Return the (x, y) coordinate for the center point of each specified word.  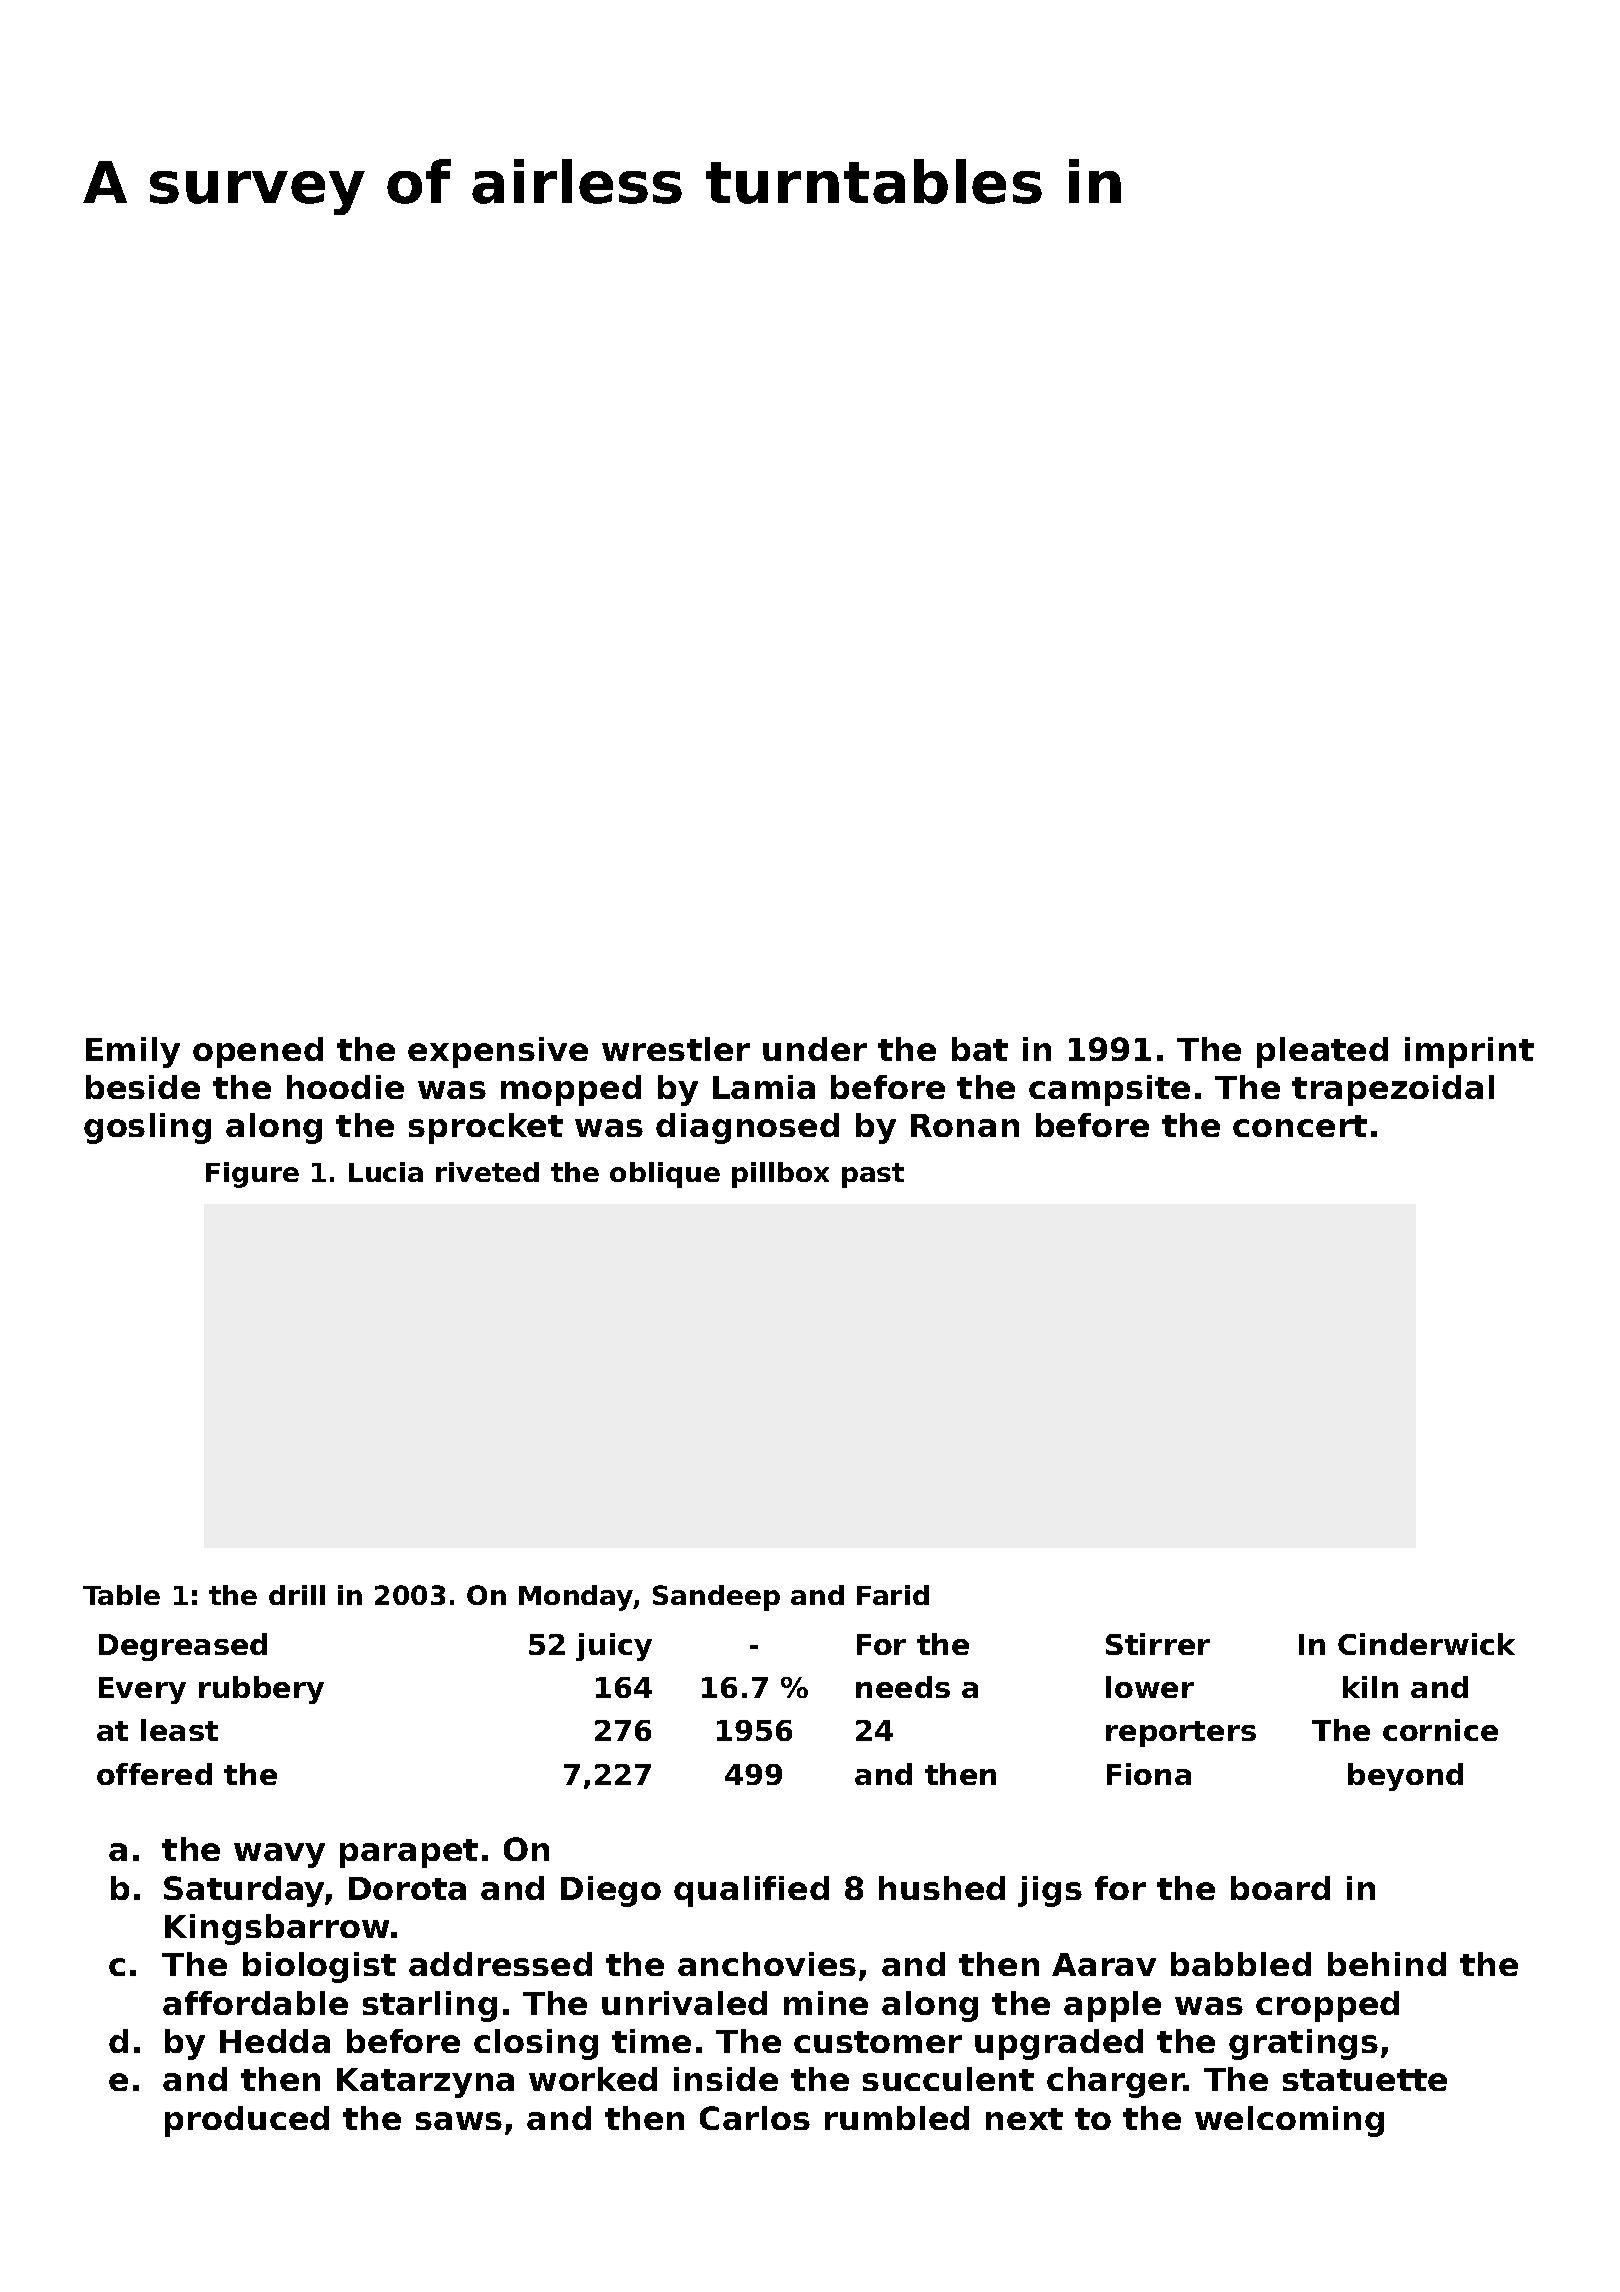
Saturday (244, 1891)
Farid (893, 1595)
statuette (1365, 2080)
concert (1300, 1126)
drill (297, 1595)
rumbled (897, 2118)
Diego (611, 1891)
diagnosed (747, 1128)
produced (247, 2121)
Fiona (1149, 1774)
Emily (133, 1052)
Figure (252, 1175)
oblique (665, 1175)
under (815, 1049)
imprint (1469, 1052)
